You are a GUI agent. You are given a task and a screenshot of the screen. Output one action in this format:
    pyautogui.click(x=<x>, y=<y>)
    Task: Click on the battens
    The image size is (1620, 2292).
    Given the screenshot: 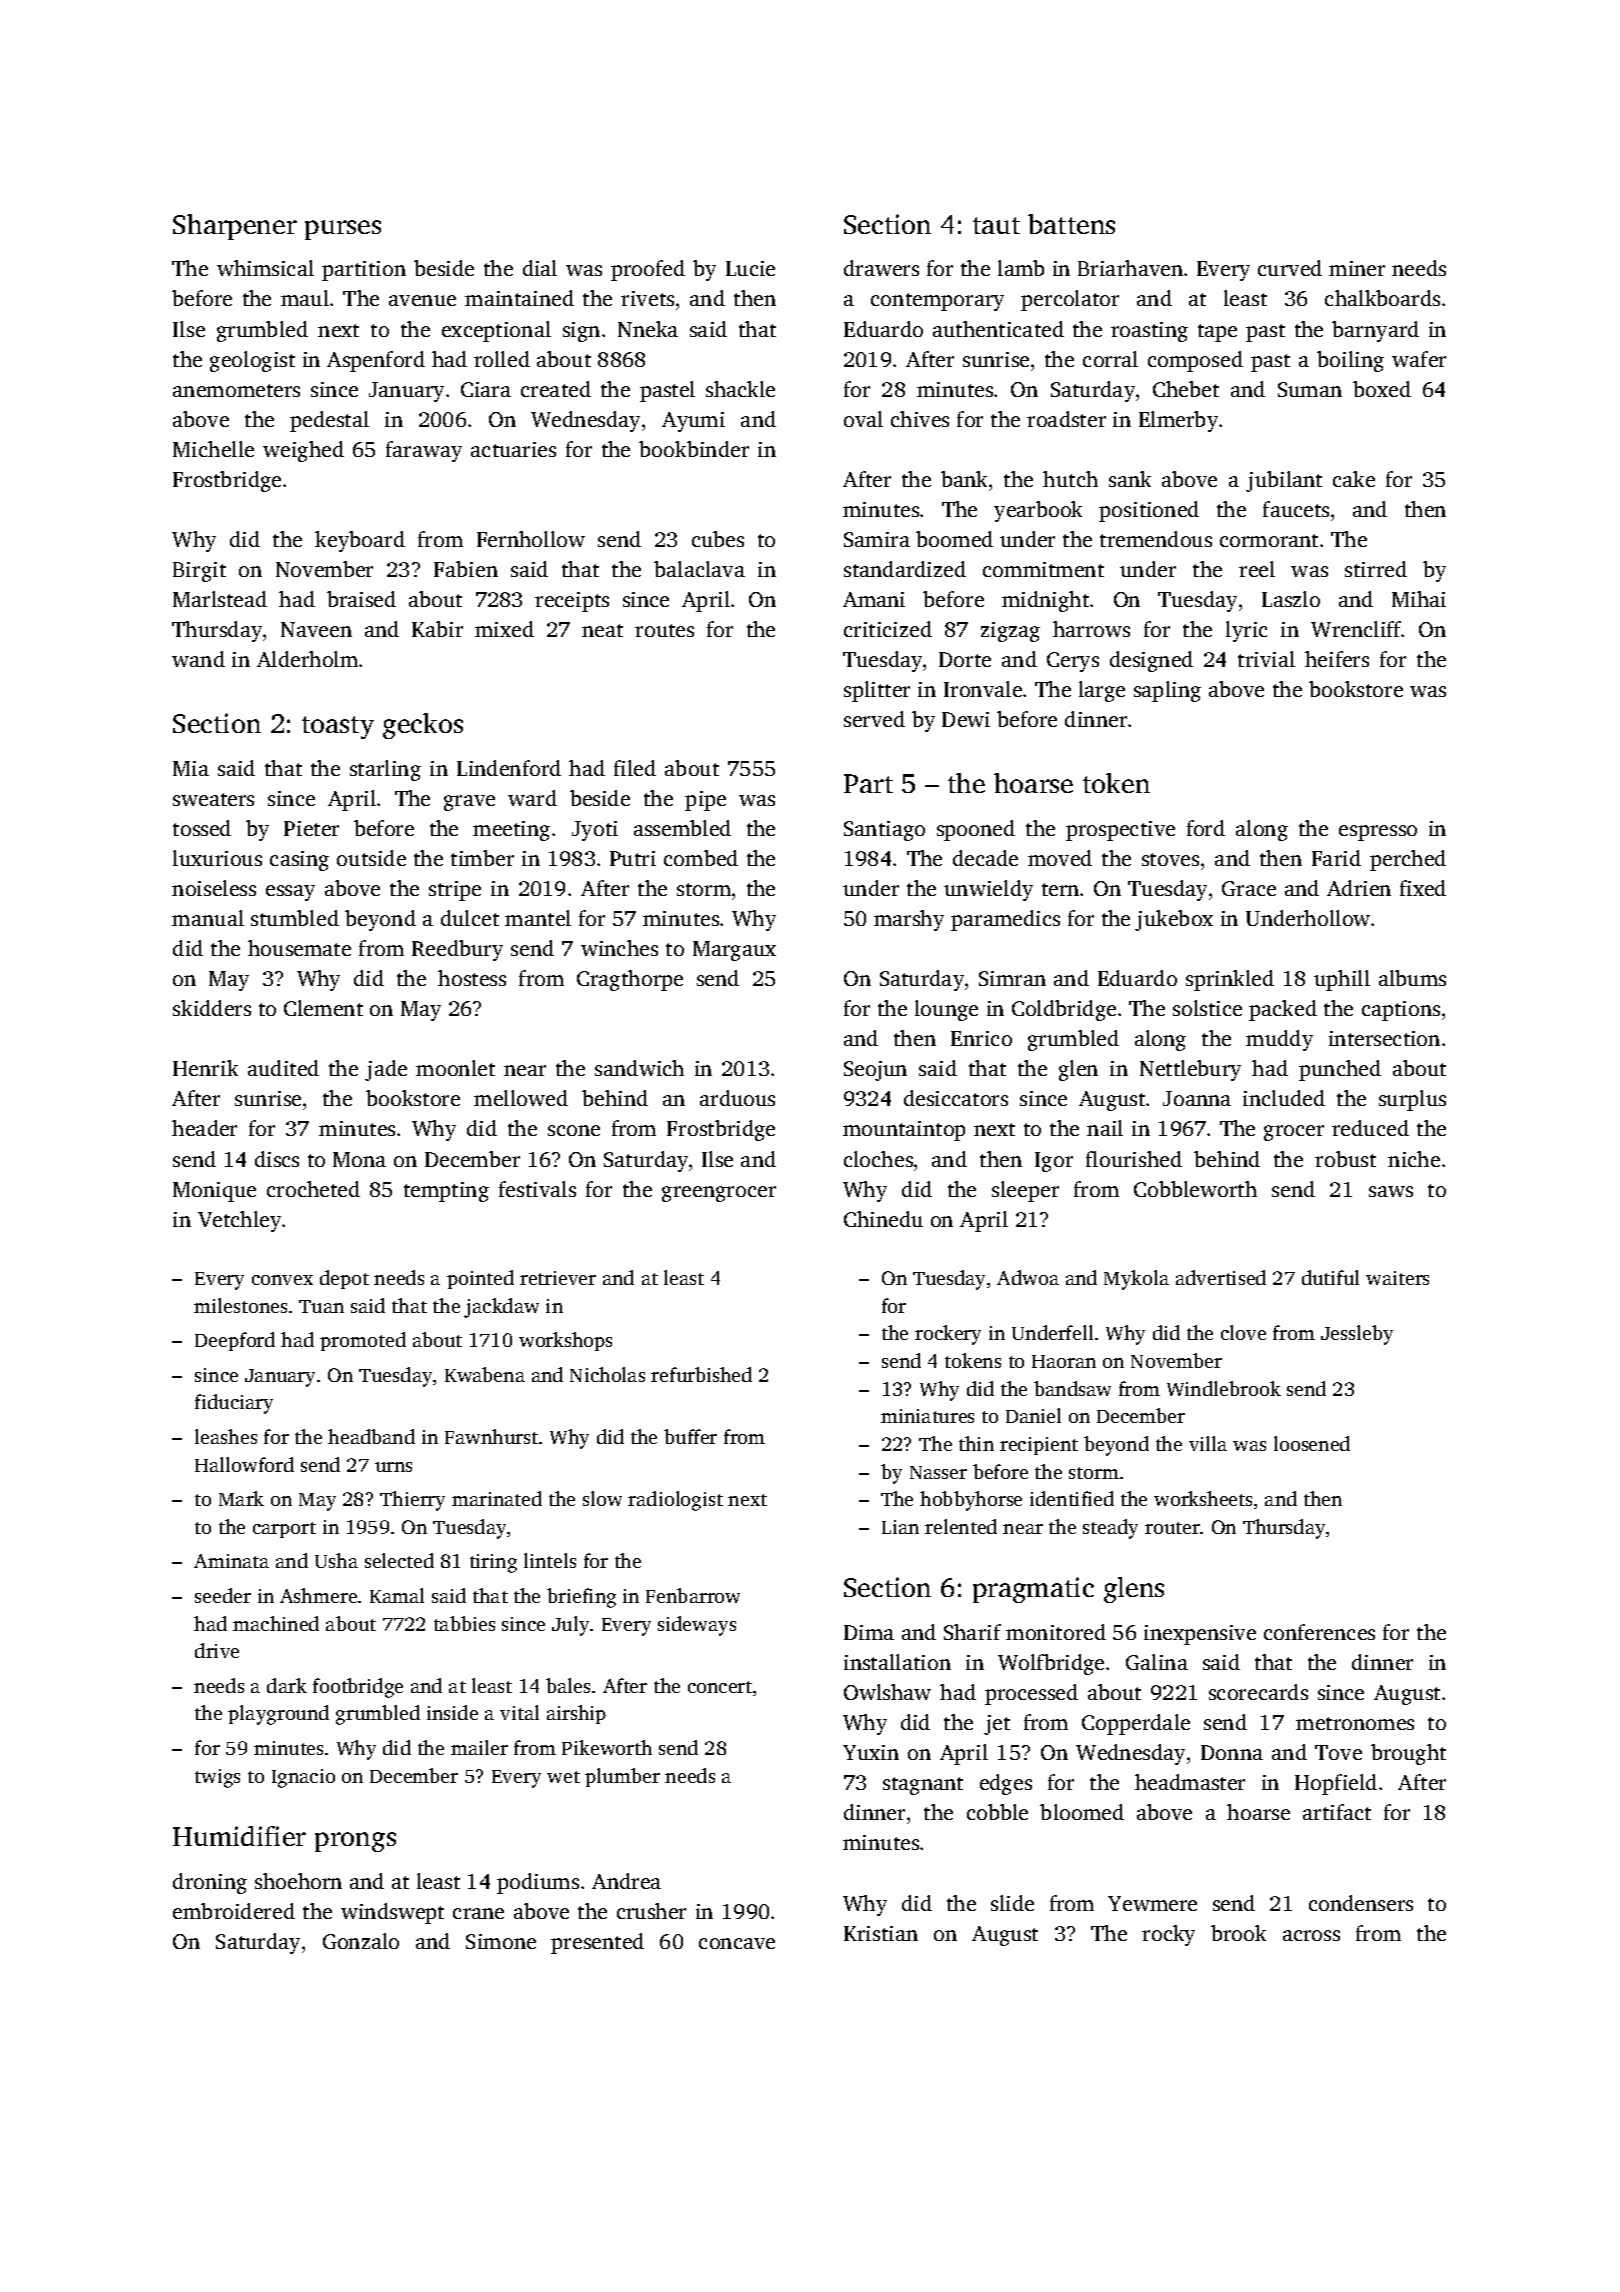 What is the action you would take?
    pyautogui.click(x=1071, y=224)
